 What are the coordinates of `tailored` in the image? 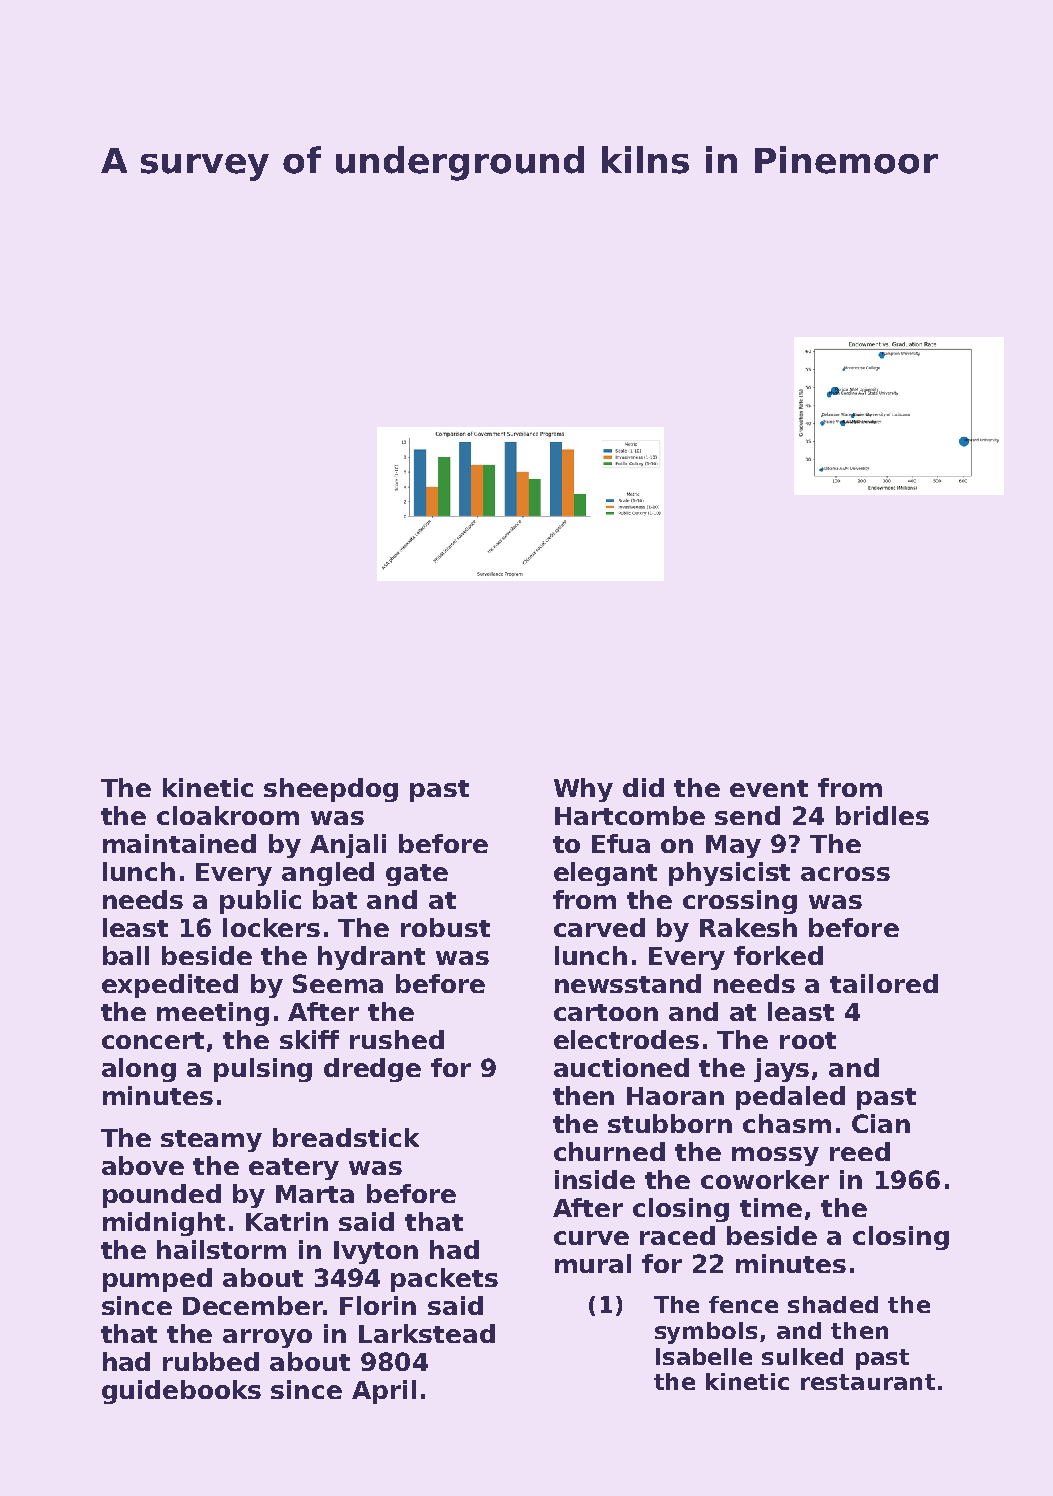 It's located at (884, 983).
